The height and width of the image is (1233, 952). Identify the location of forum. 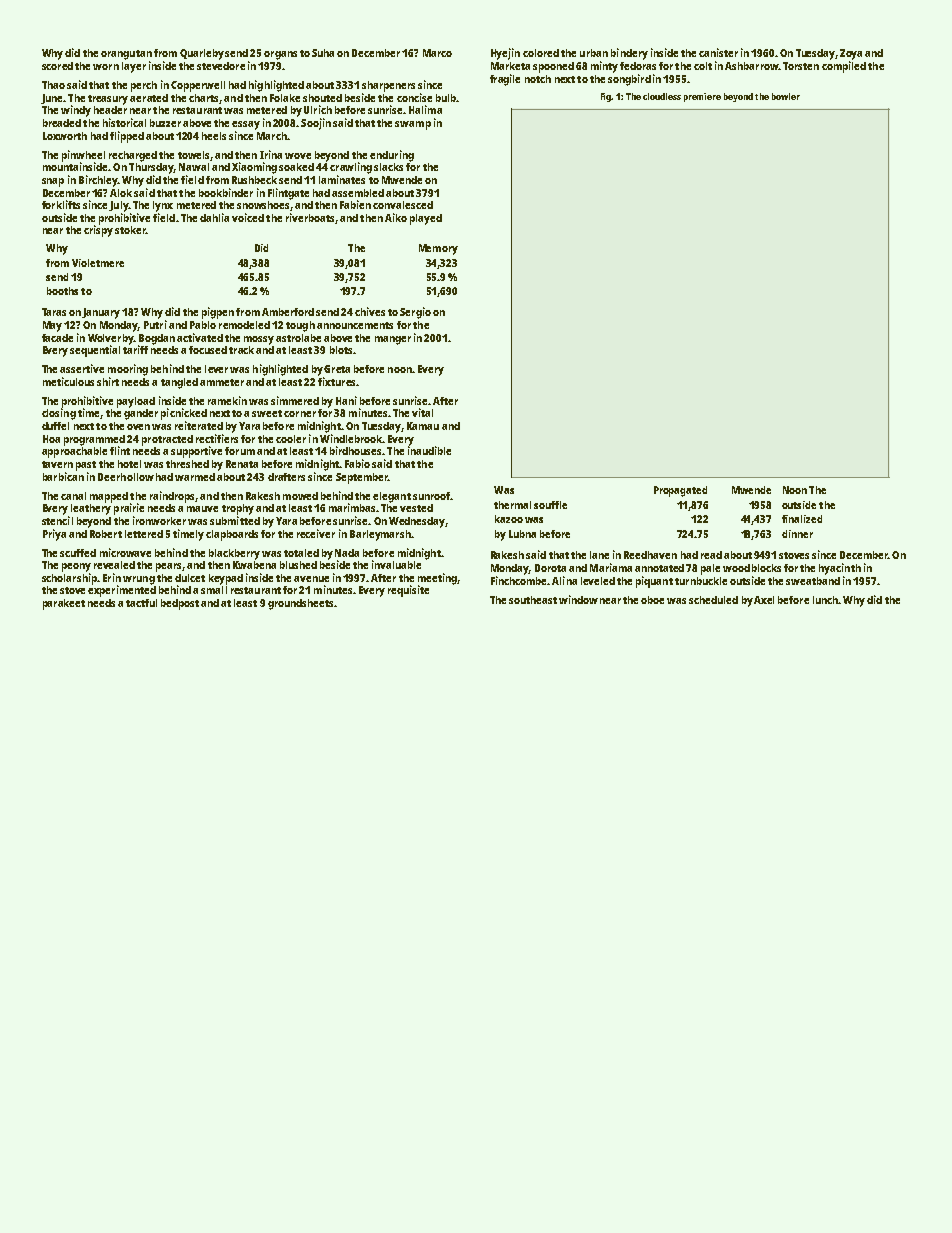
(240, 451).
